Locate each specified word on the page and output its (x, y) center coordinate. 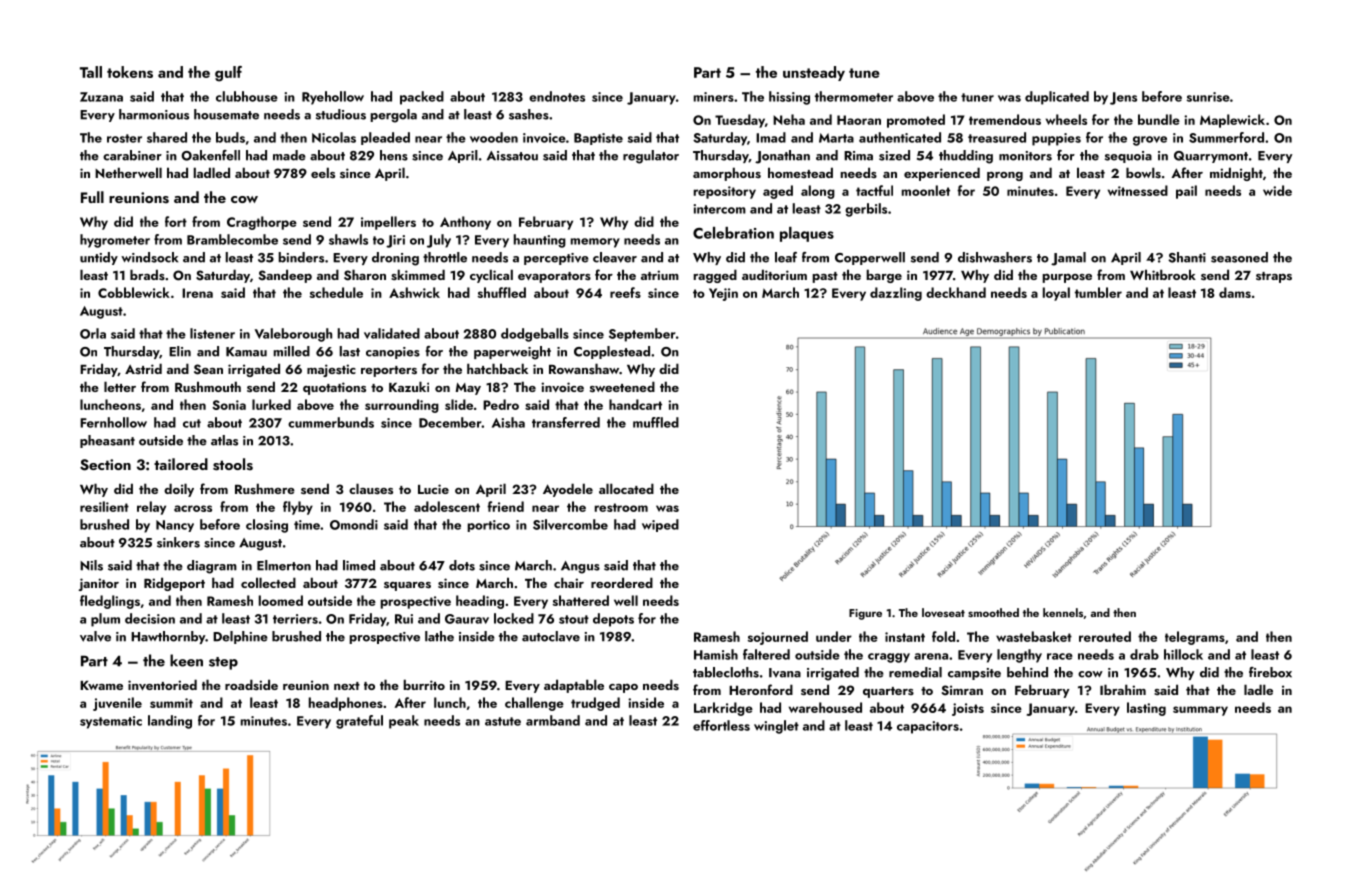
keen (186, 660)
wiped (660, 525)
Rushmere (265, 488)
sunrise (1208, 97)
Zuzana (101, 97)
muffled (656, 422)
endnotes (557, 96)
